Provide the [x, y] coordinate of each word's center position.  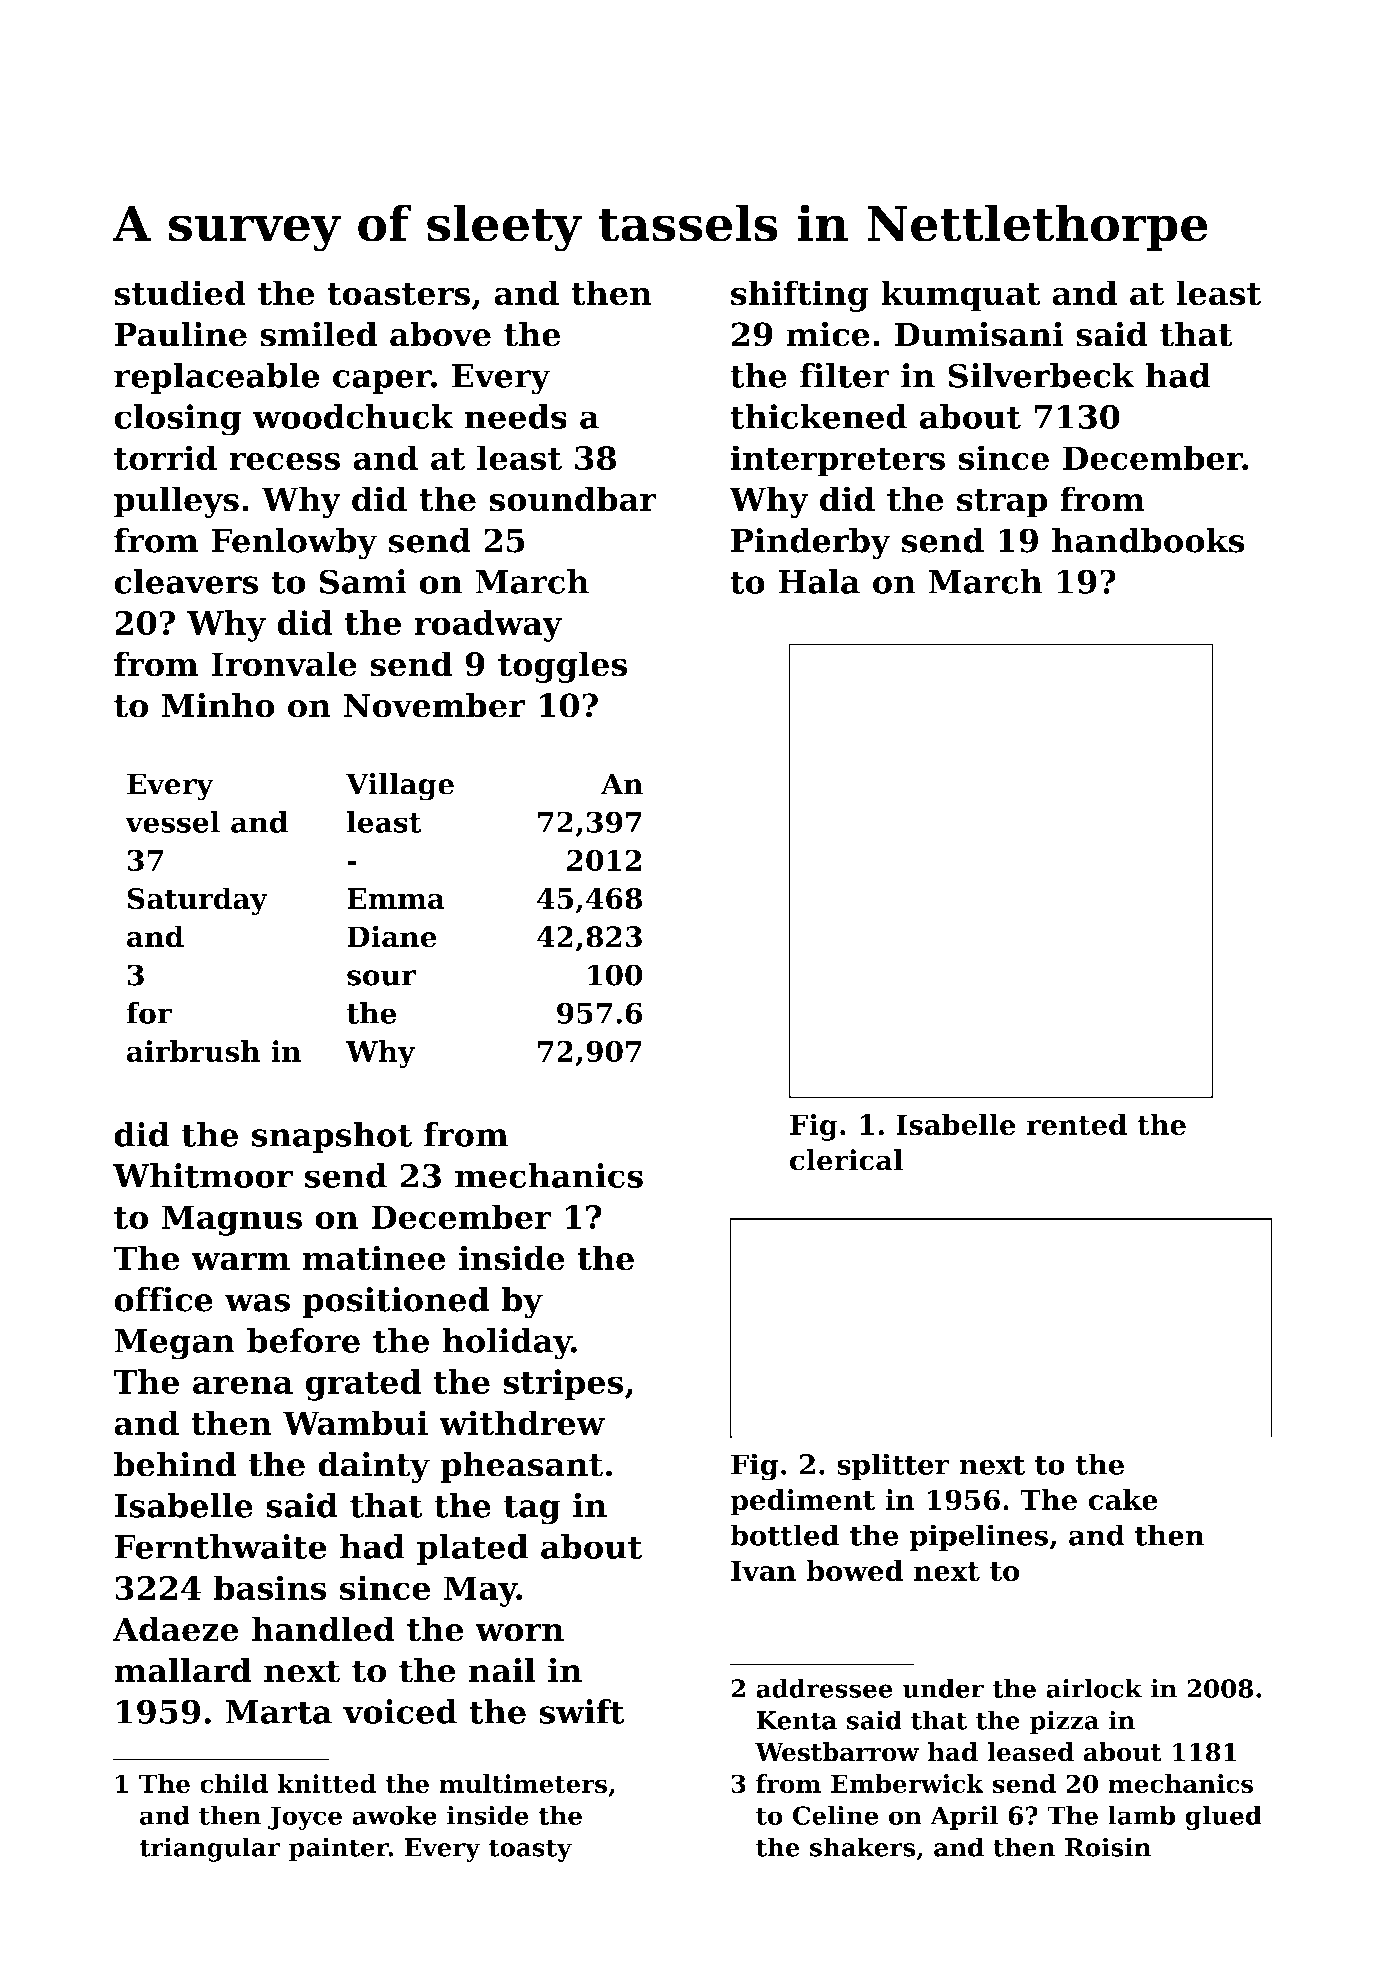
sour [382, 978]
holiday [507, 1344]
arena [243, 1385]
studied [180, 293]
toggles [562, 667]
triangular [209, 1849]
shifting [800, 296]
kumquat [961, 296]
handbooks [1148, 540]
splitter [893, 1467]
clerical [846, 1160]
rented [1076, 1124]
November [434, 705]
